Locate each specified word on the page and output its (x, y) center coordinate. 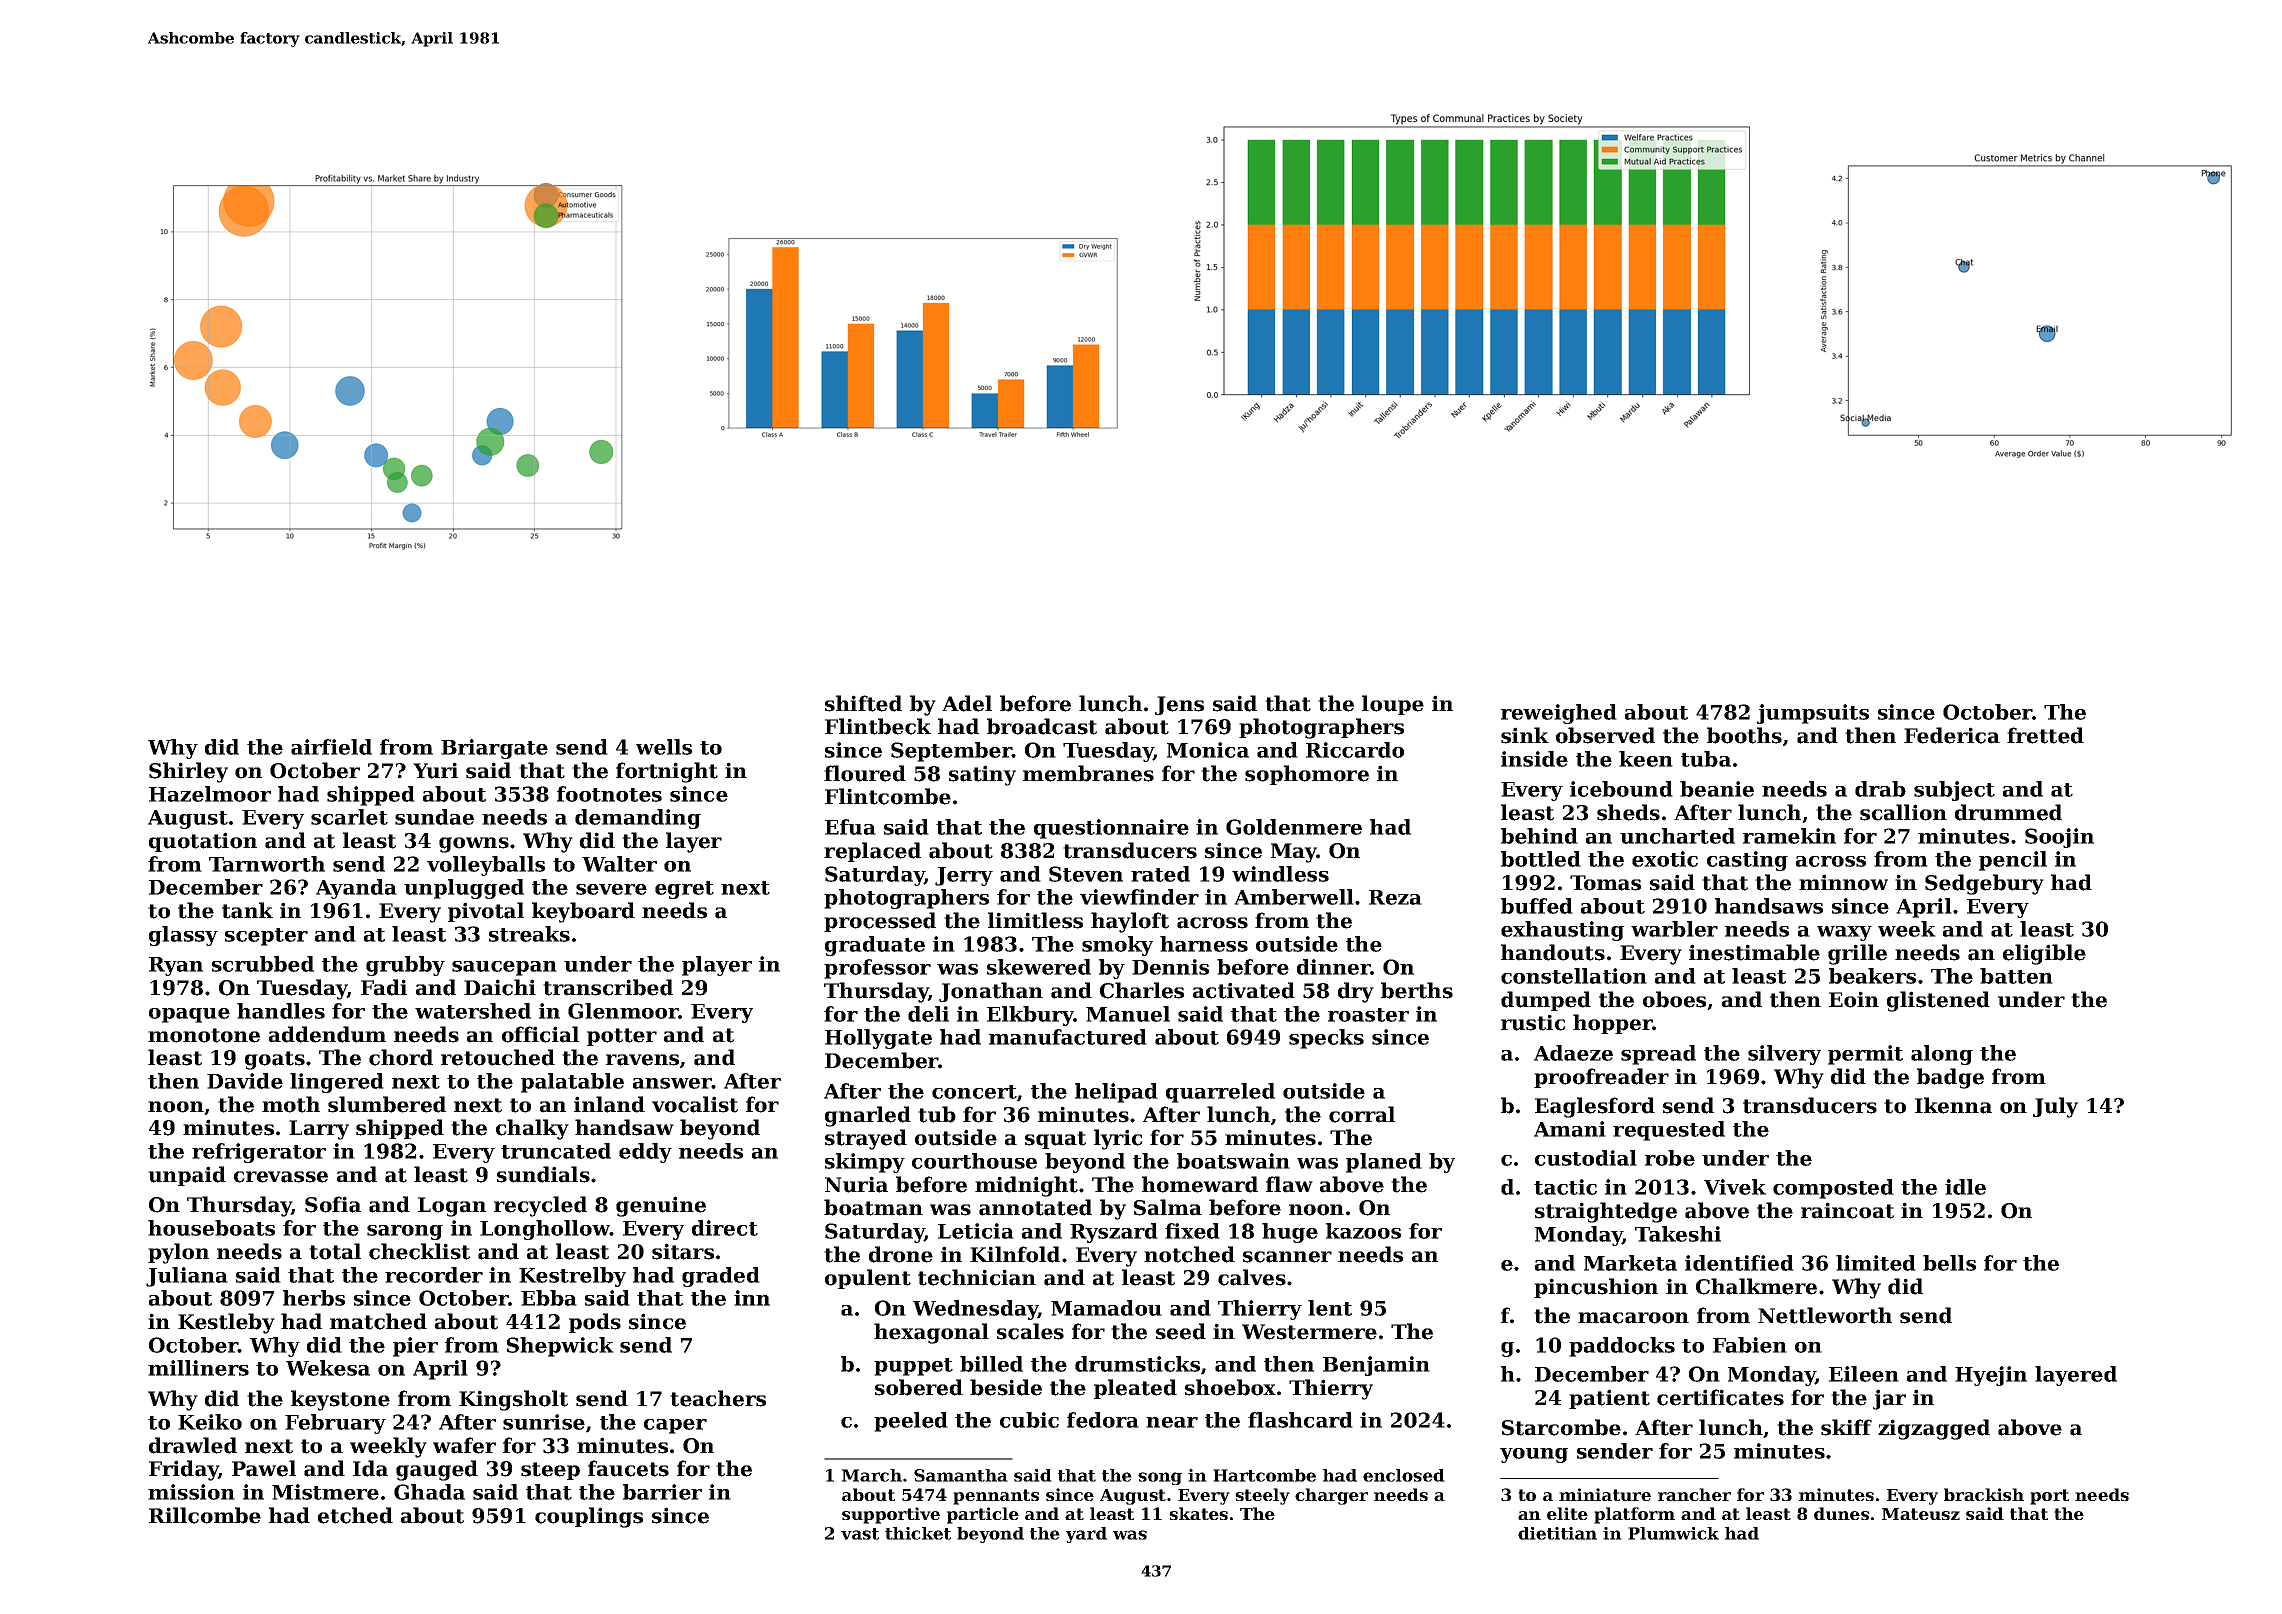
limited (1876, 1263)
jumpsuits (1813, 714)
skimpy (865, 1163)
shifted (863, 703)
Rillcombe (205, 1515)
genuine (661, 1206)
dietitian (1557, 1533)
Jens (1179, 705)
